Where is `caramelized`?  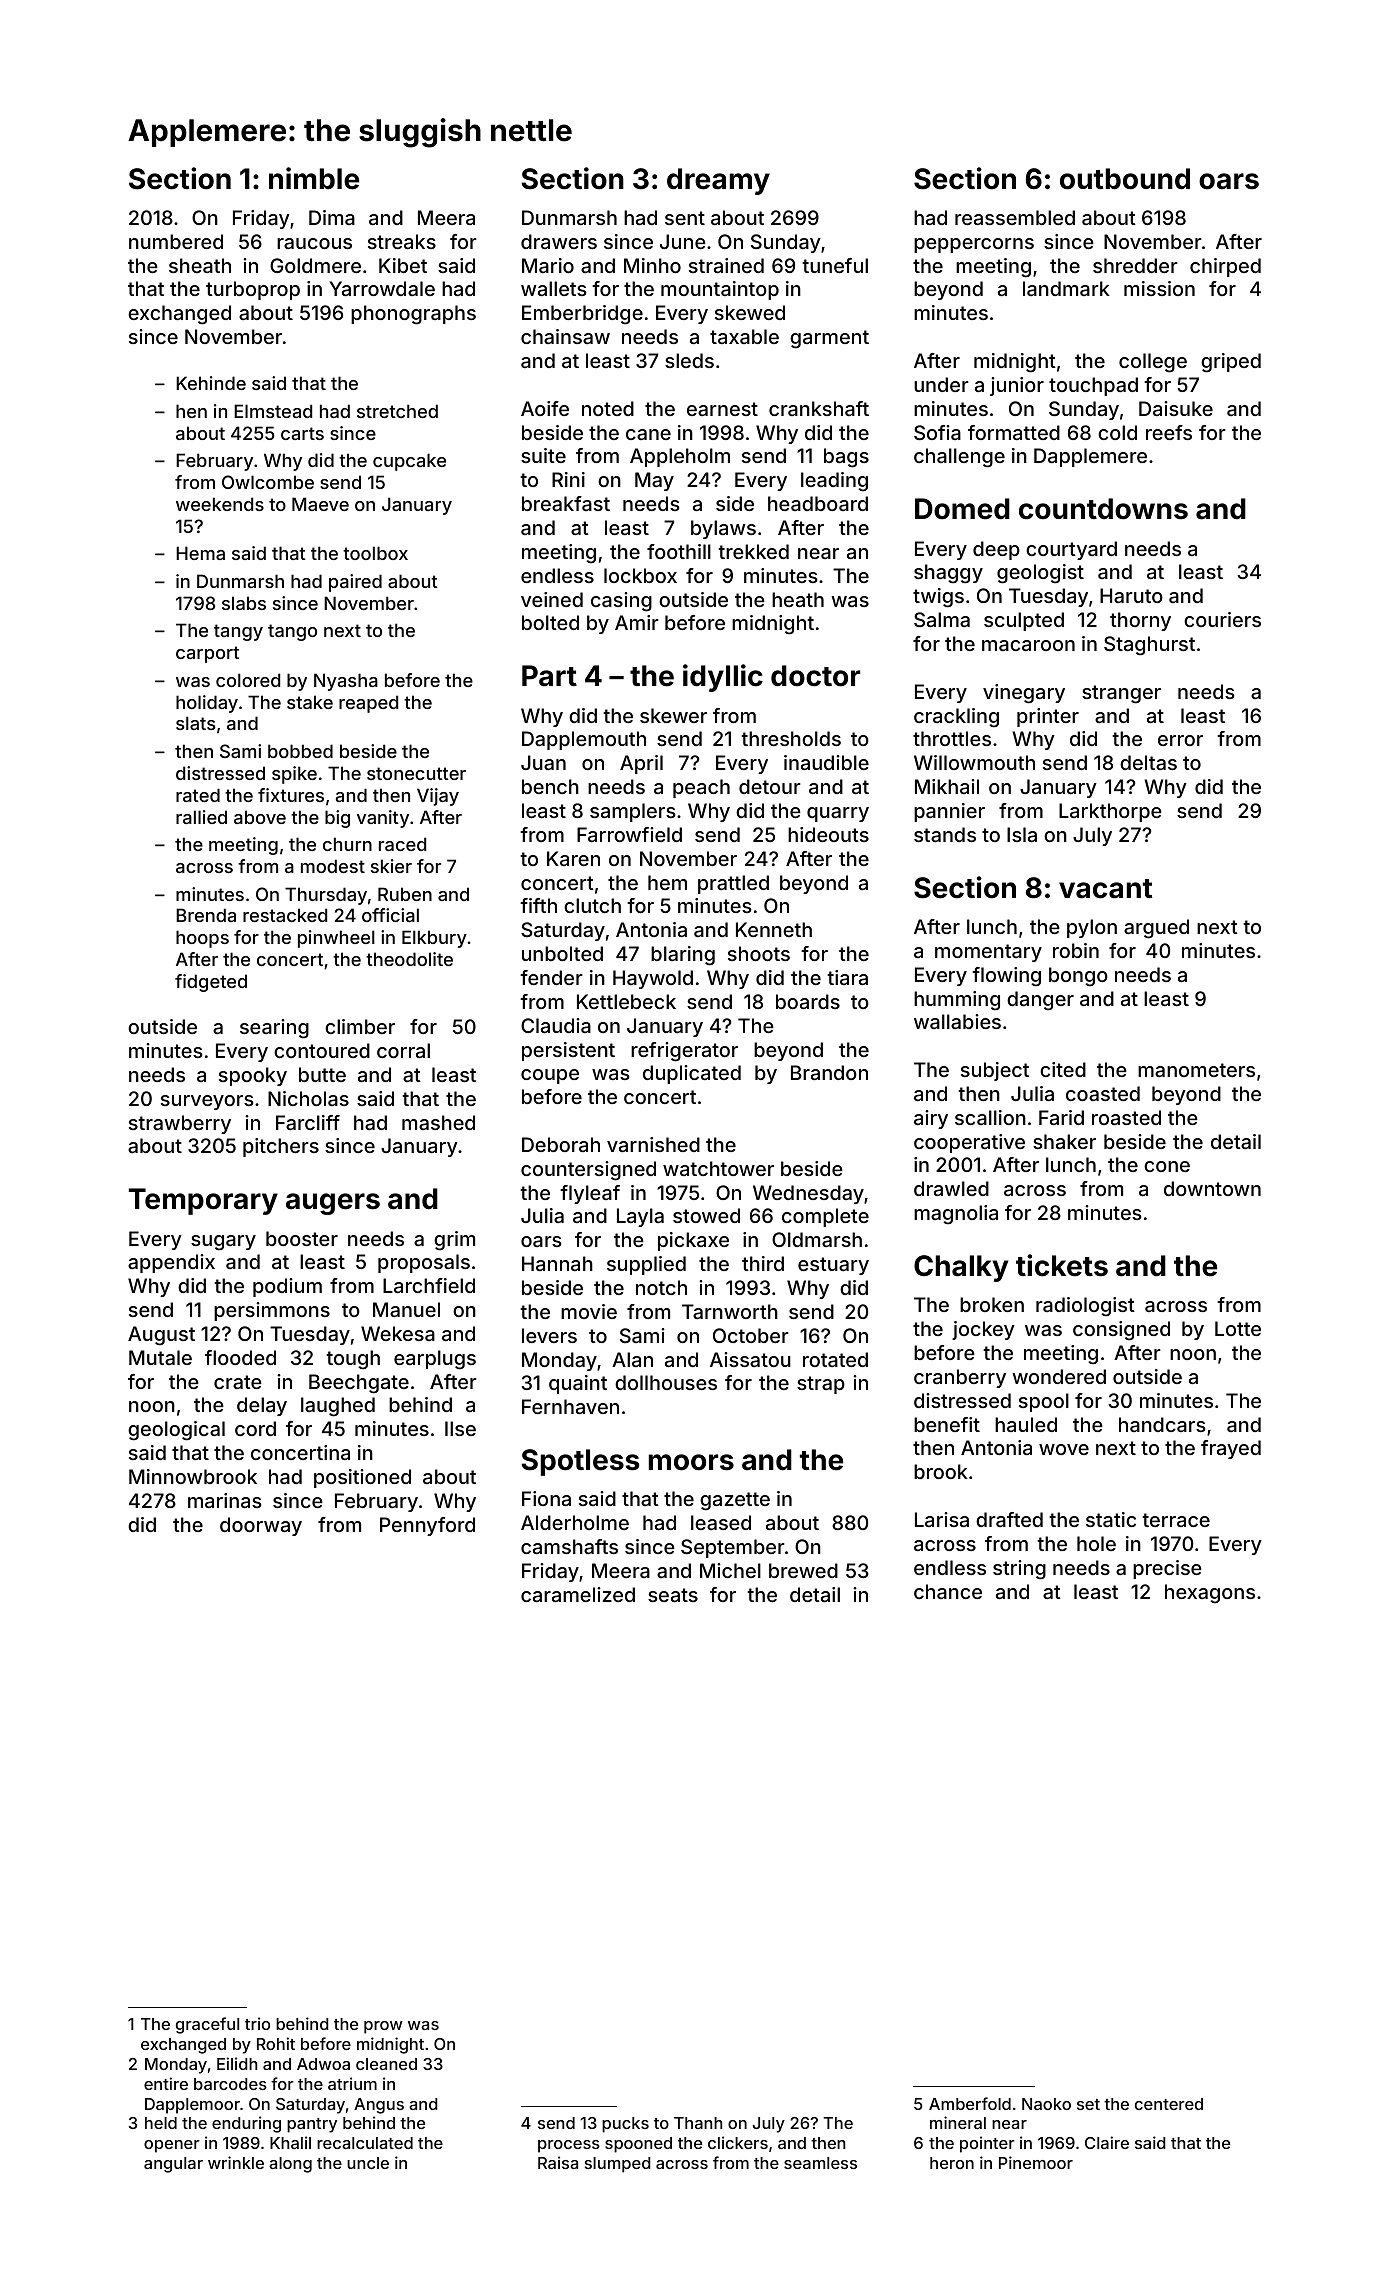
caramelized is located at coordinates (578, 1594).
